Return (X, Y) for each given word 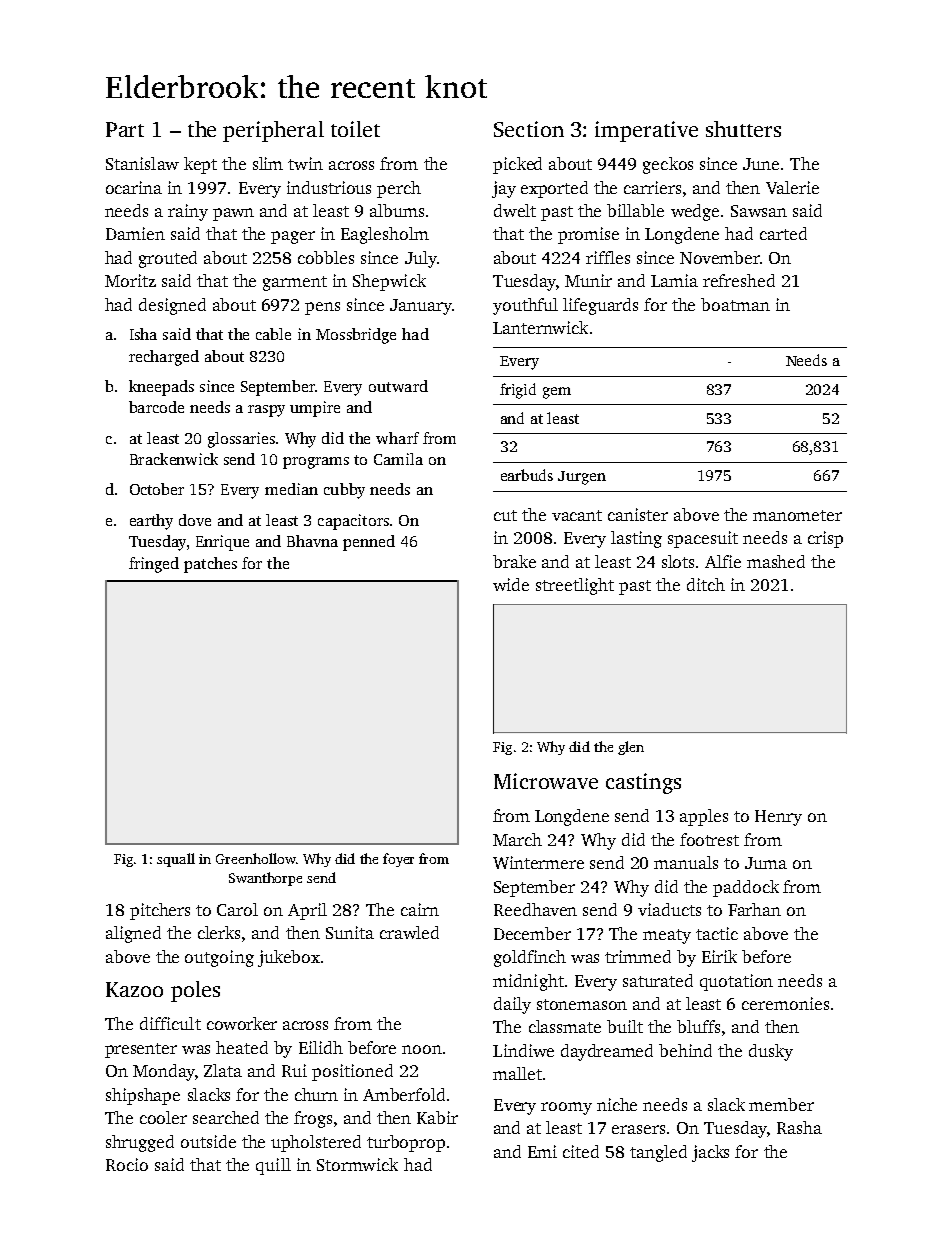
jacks (710, 1153)
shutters (743, 129)
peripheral (273, 131)
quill (273, 1166)
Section (529, 129)
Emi (542, 1151)
